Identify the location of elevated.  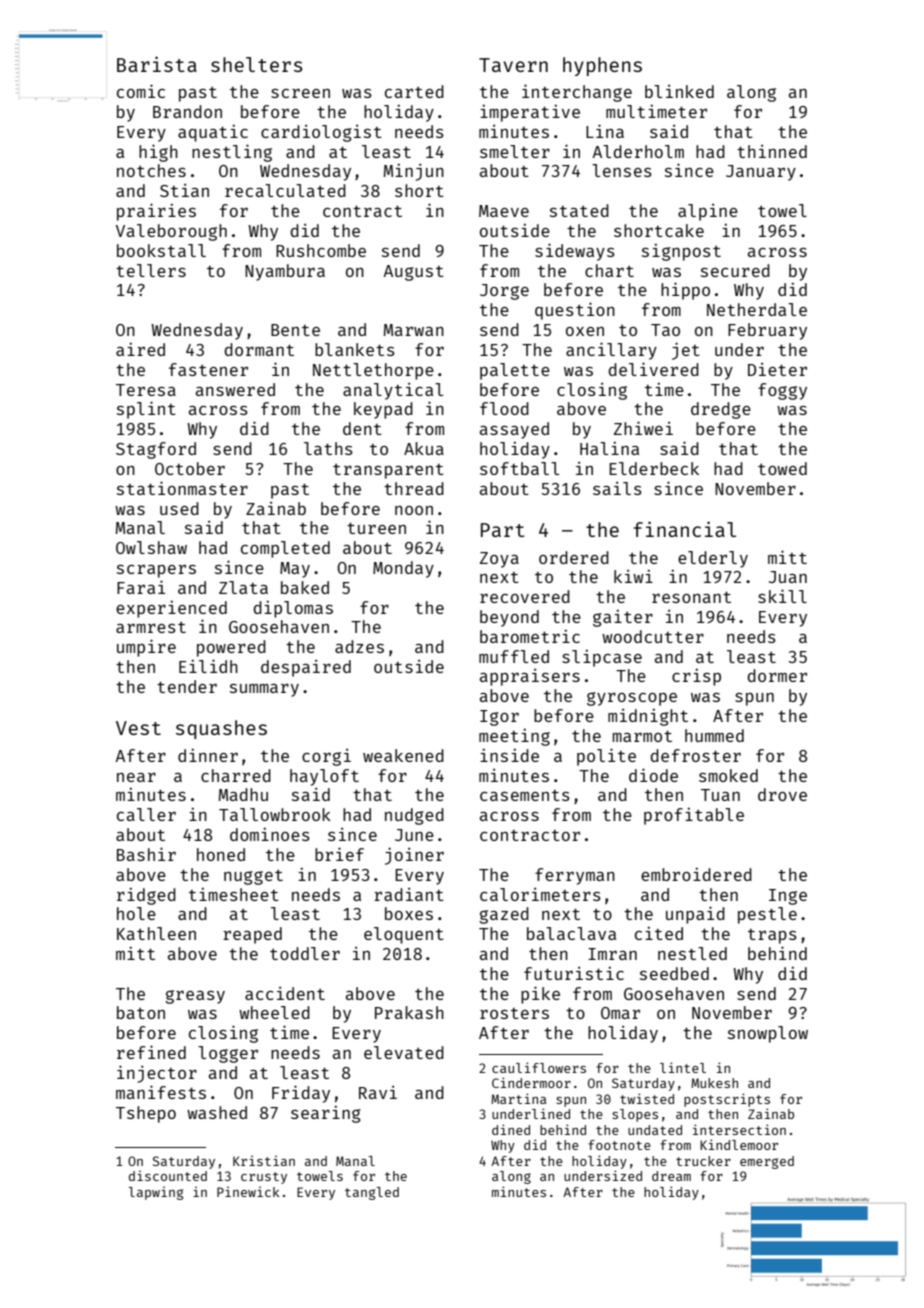
(404, 1052).
